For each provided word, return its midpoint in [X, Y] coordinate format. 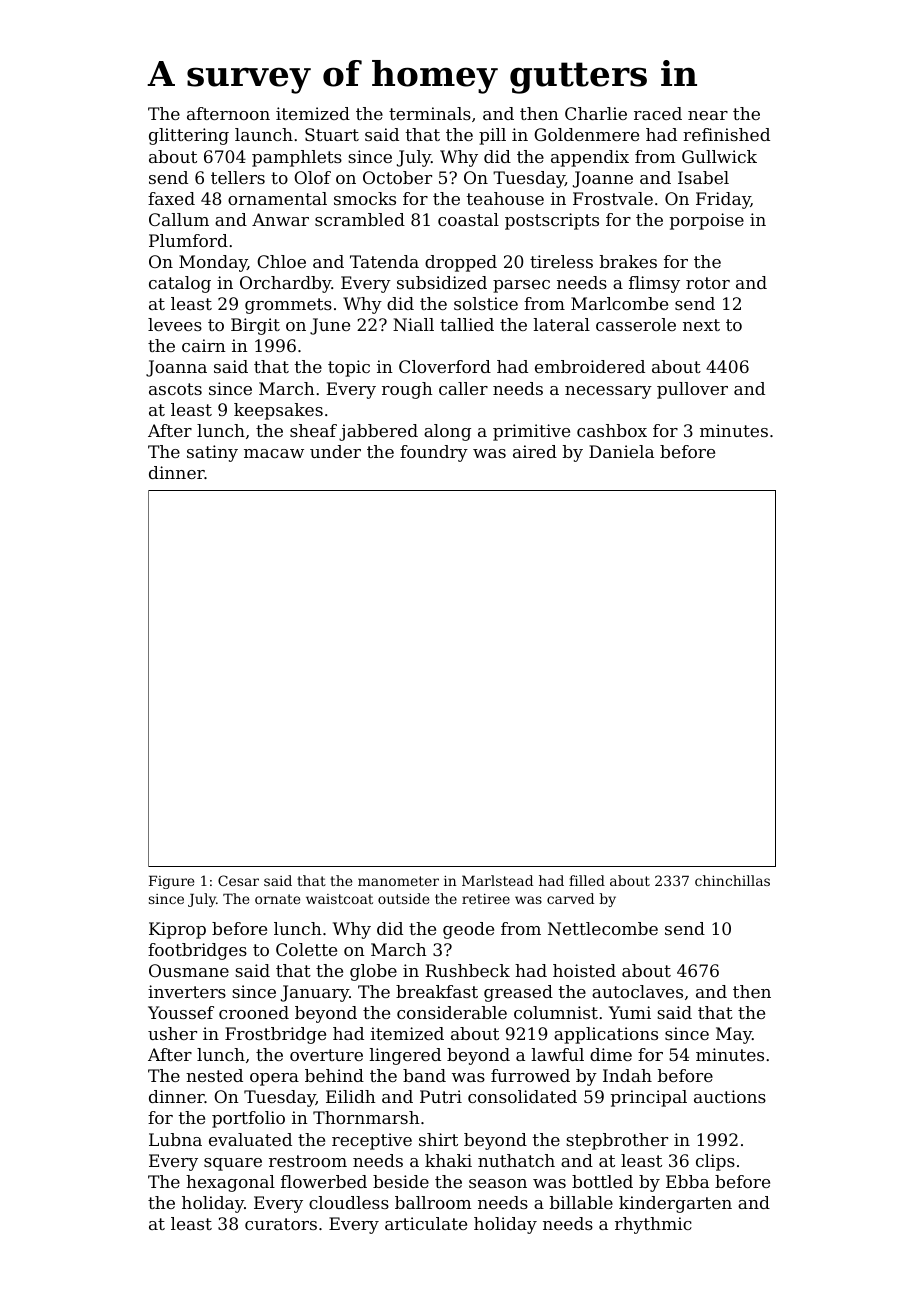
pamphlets [297, 158]
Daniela [621, 451]
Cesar [238, 880]
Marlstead [497, 880]
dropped [461, 263]
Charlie [596, 113]
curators [281, 1224]
